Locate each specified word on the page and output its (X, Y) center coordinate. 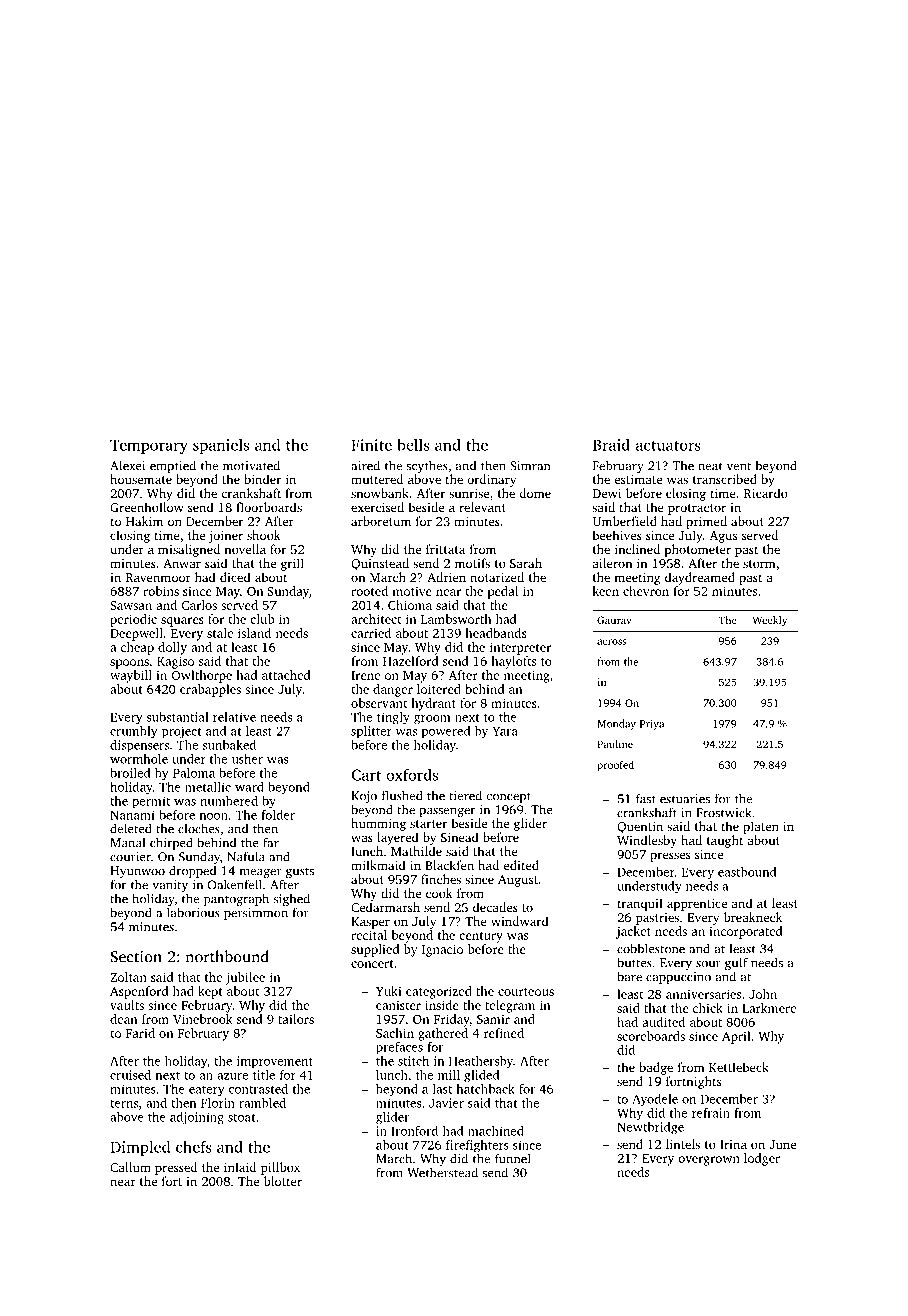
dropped (192, 871)
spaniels (221, 446)
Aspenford (139, 992)
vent (739, 466)
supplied (375, 950)
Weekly (770, 621)
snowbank (380, 493)
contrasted (258, 1089)
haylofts (514, 662)
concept (508, 797)
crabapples (210, 690)
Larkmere (769, 1008)
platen (761, 827)
